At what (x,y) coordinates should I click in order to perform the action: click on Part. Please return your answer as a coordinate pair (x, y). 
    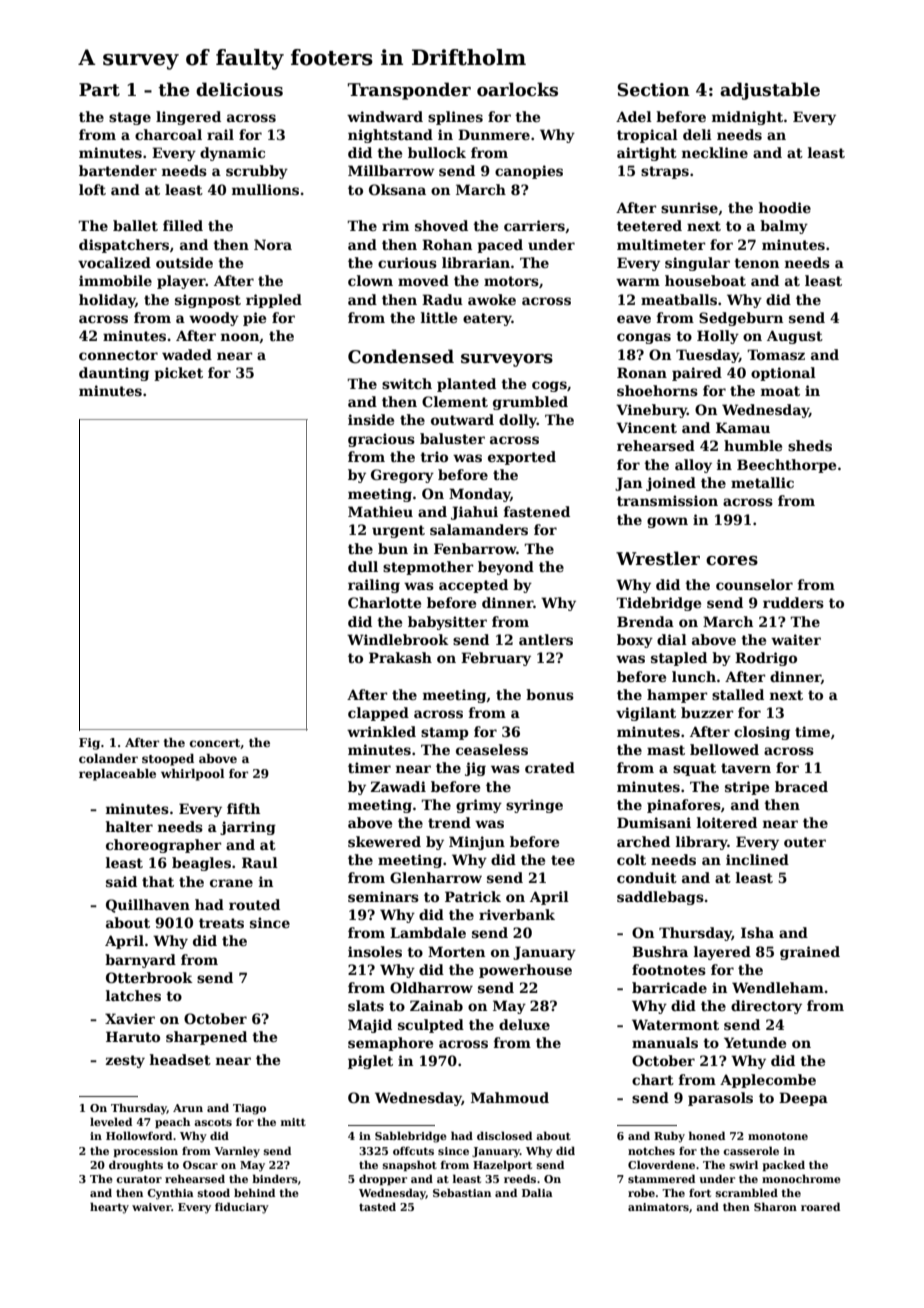
    Looking at the image, I should click on (99, 90).
